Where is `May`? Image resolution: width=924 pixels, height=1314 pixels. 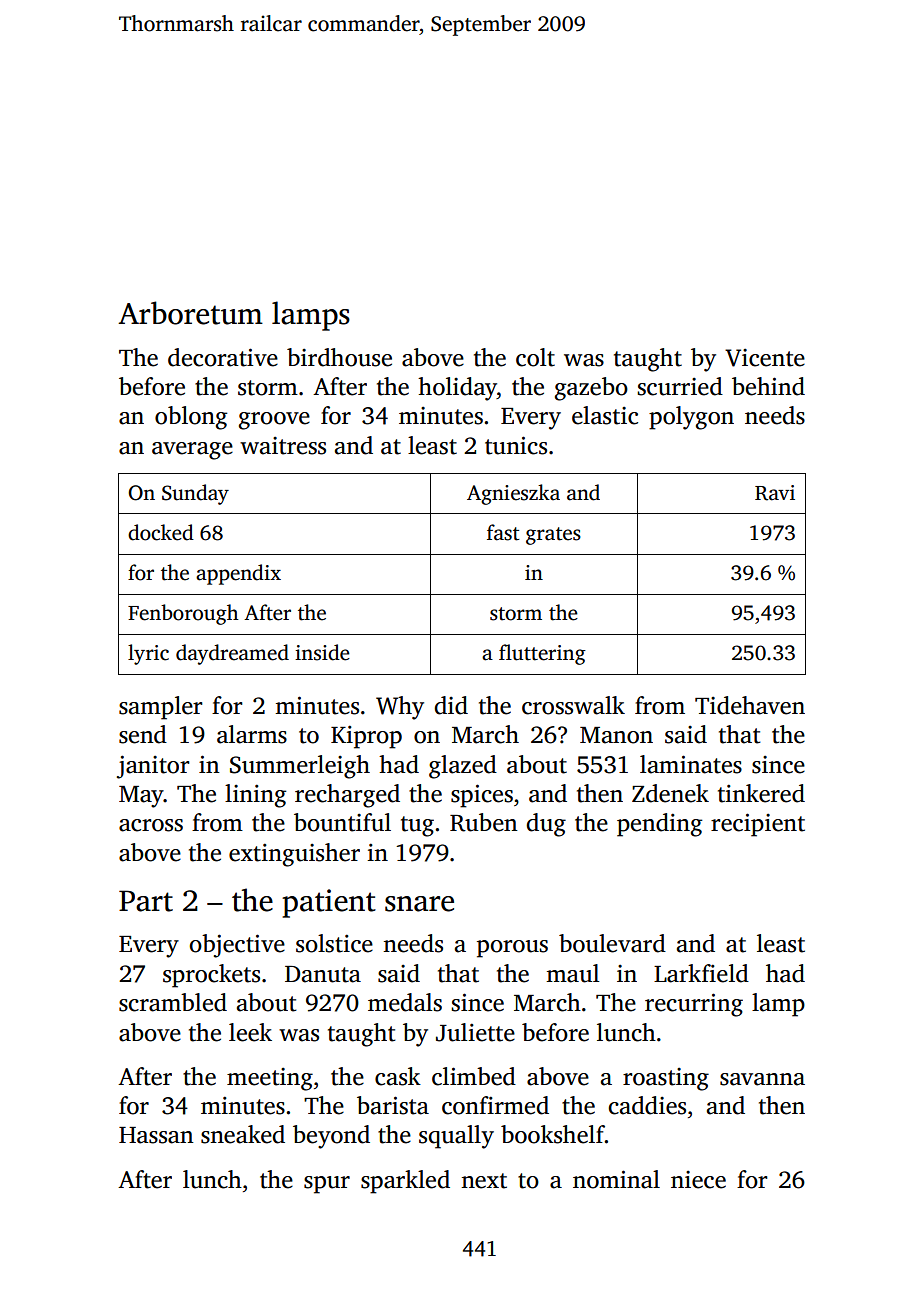
May is located at coordinates (141, 797).
